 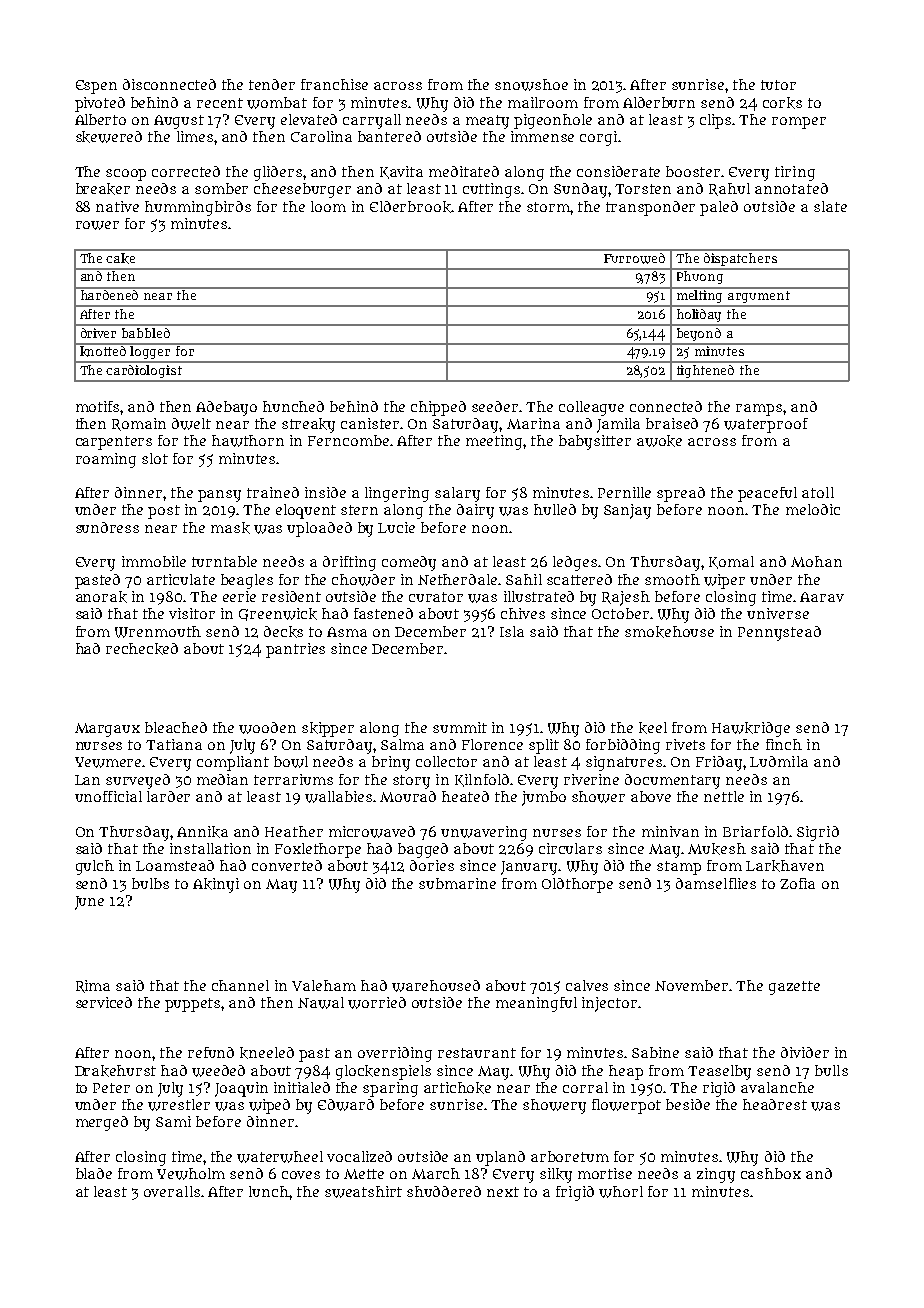 What do you see at coordinates (580, 190) in the screenshot?
I see `Sunday` at bounding box center [580, 190].
